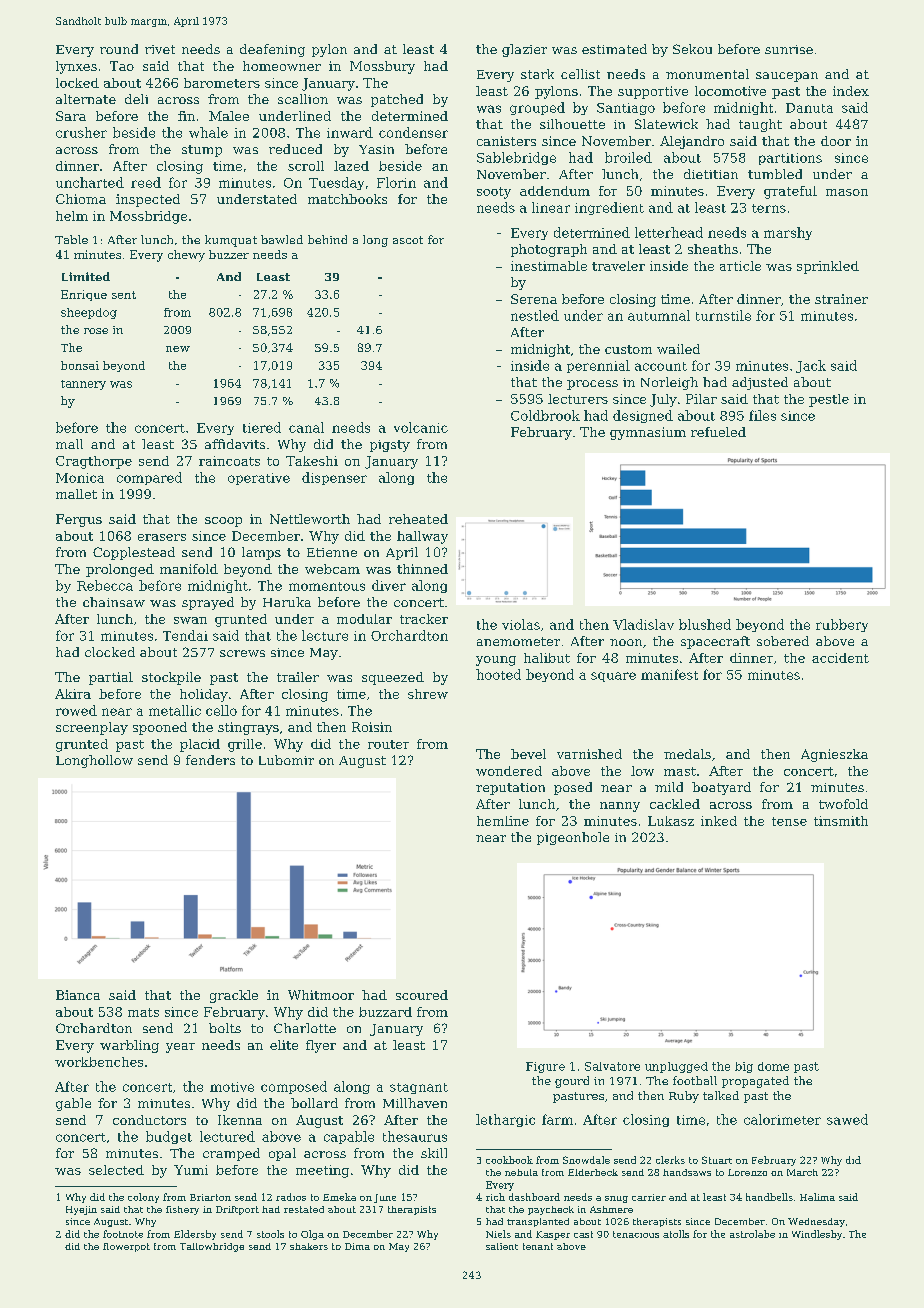 This screenshot has height=1308, width=924. I want to click on Yumi, so click(191, 1170).
